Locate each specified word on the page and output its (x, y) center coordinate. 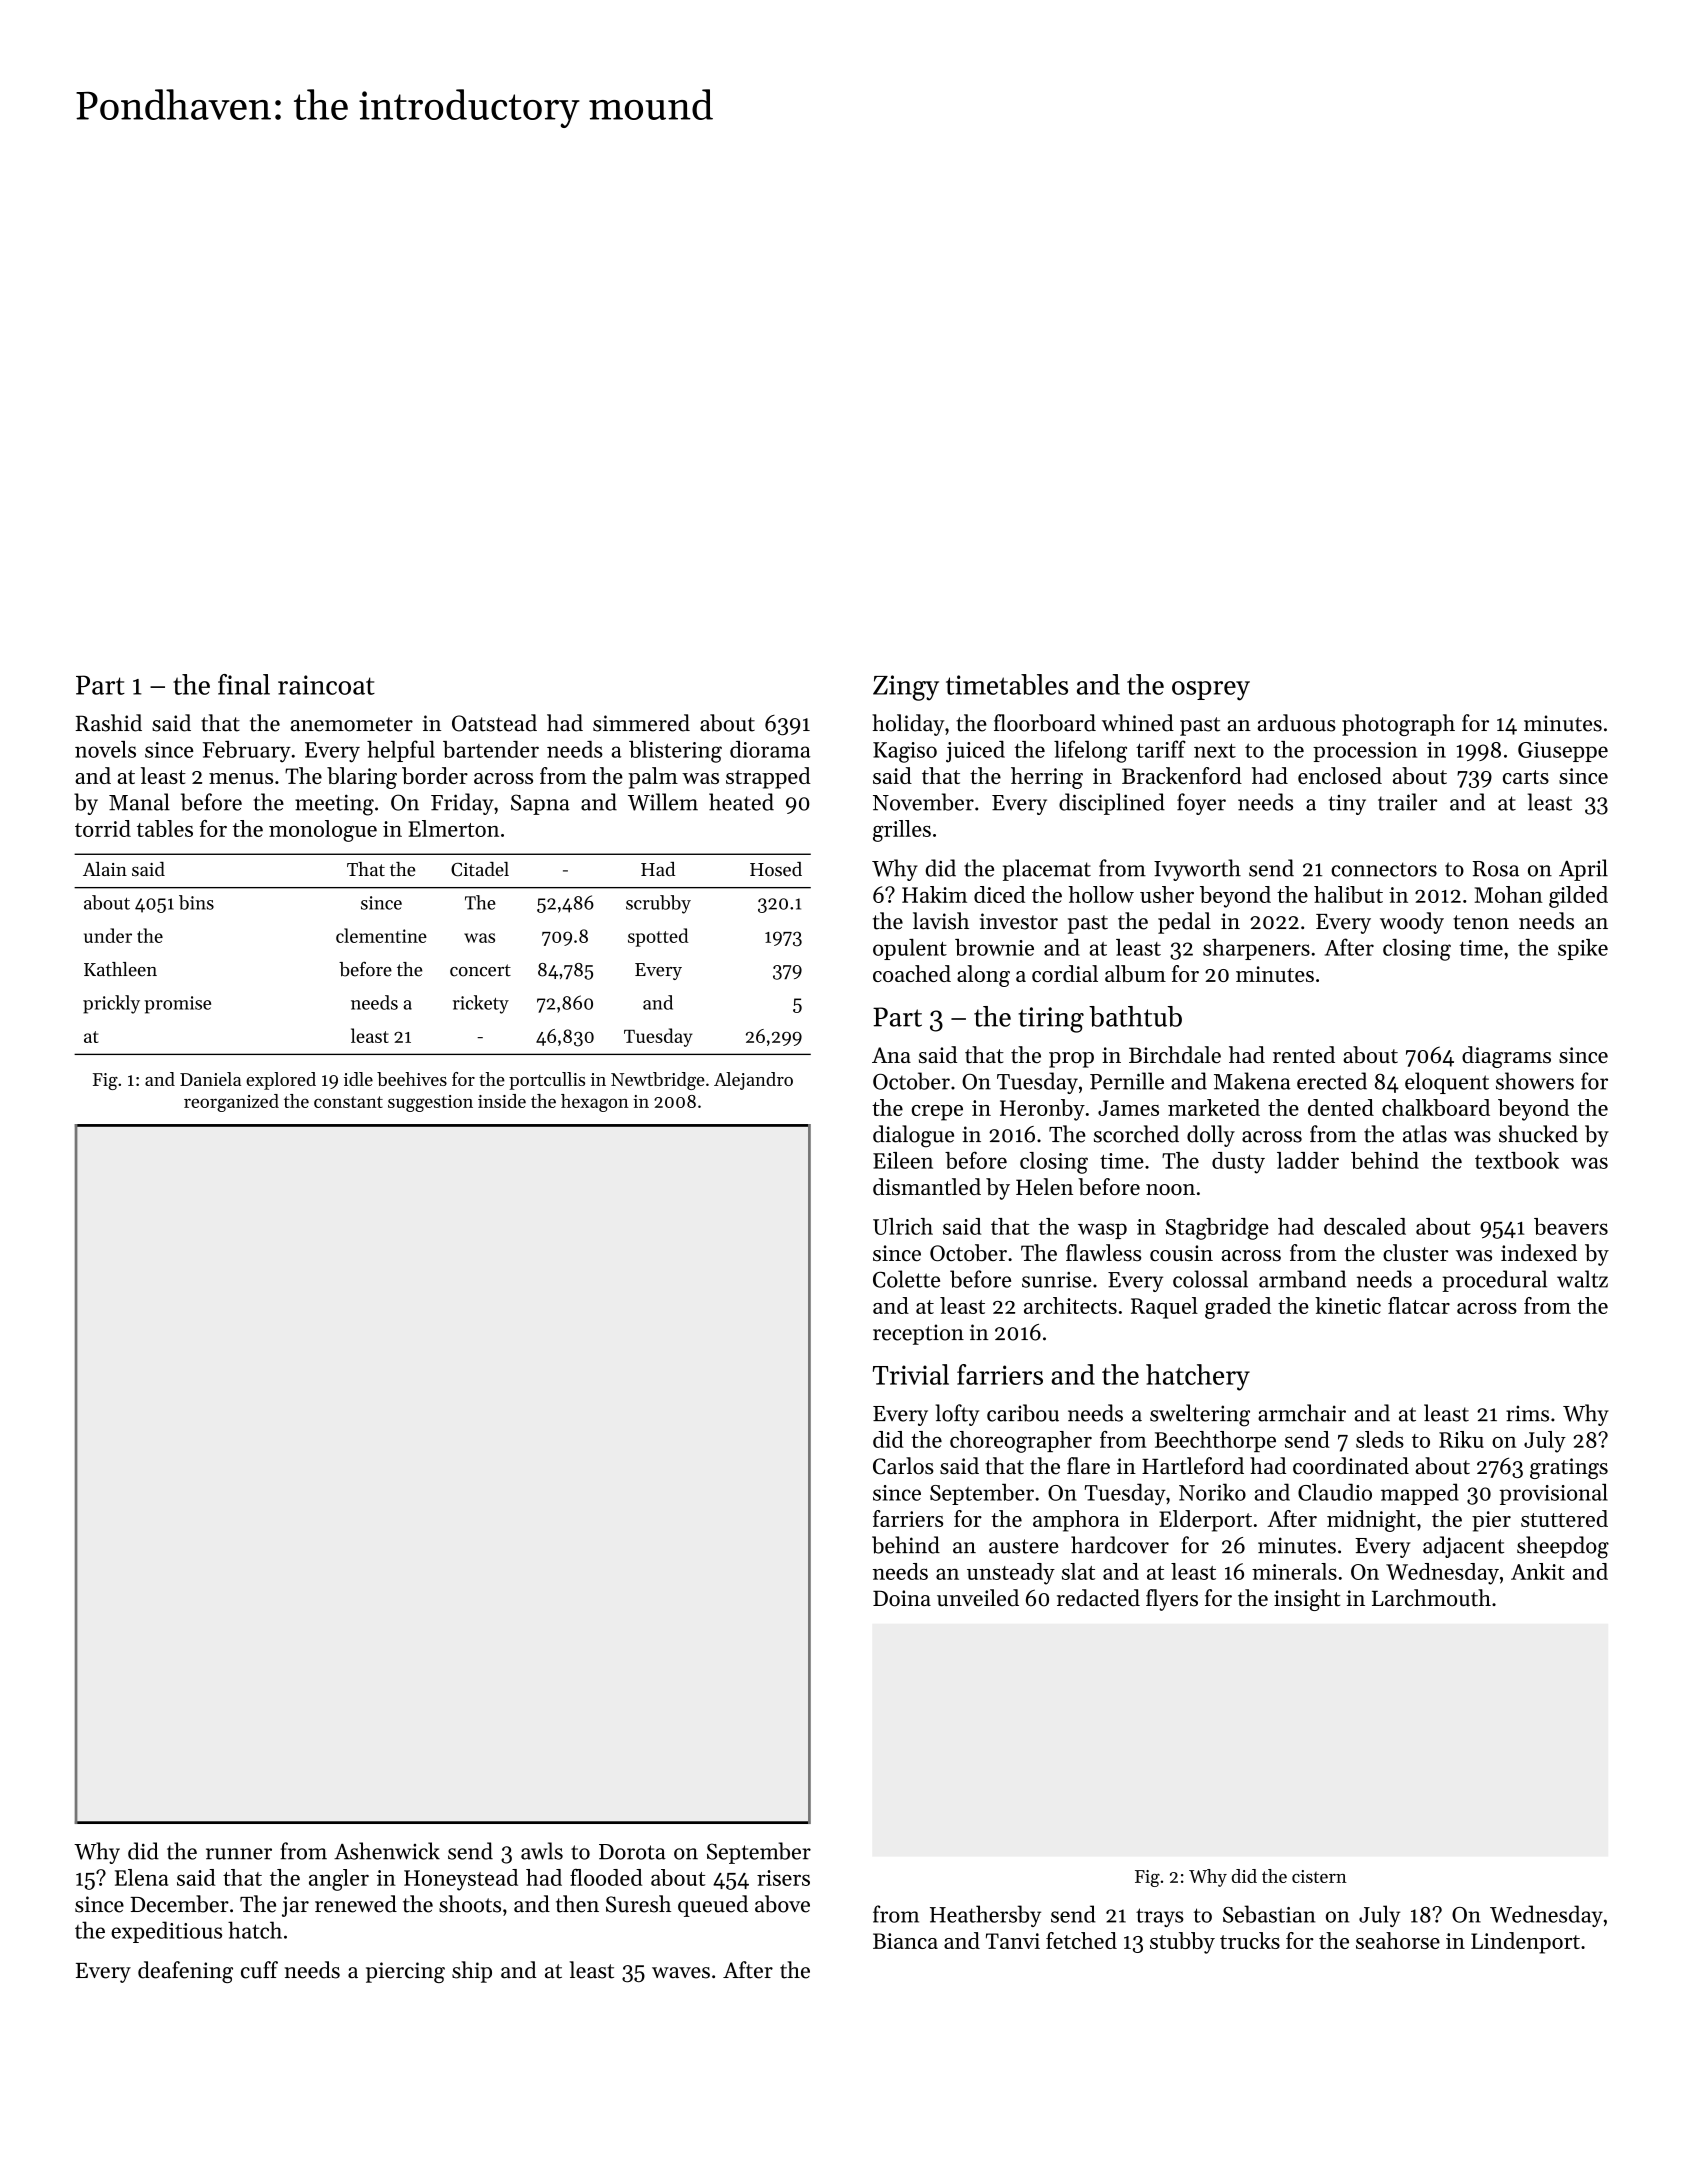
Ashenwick (387, 1851)
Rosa (1496, 869)
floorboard (1045, 723)
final (244, 684)
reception (918, 1334)
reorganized (231, 1103)
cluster (1415, 1252)
